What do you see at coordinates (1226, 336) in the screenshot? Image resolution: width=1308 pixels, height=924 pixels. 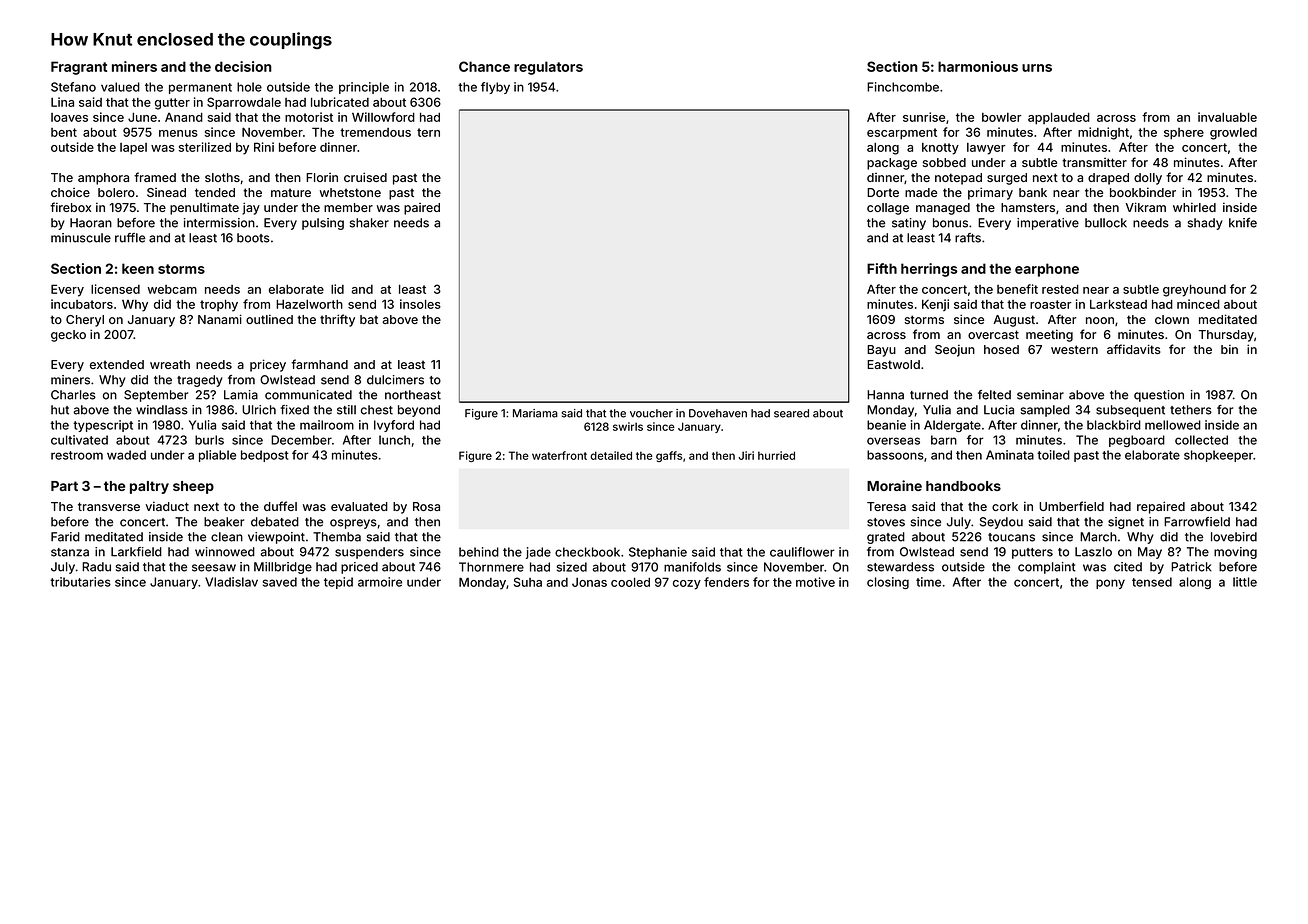 I see `Thursday` at bounding box center [1226, 336].
